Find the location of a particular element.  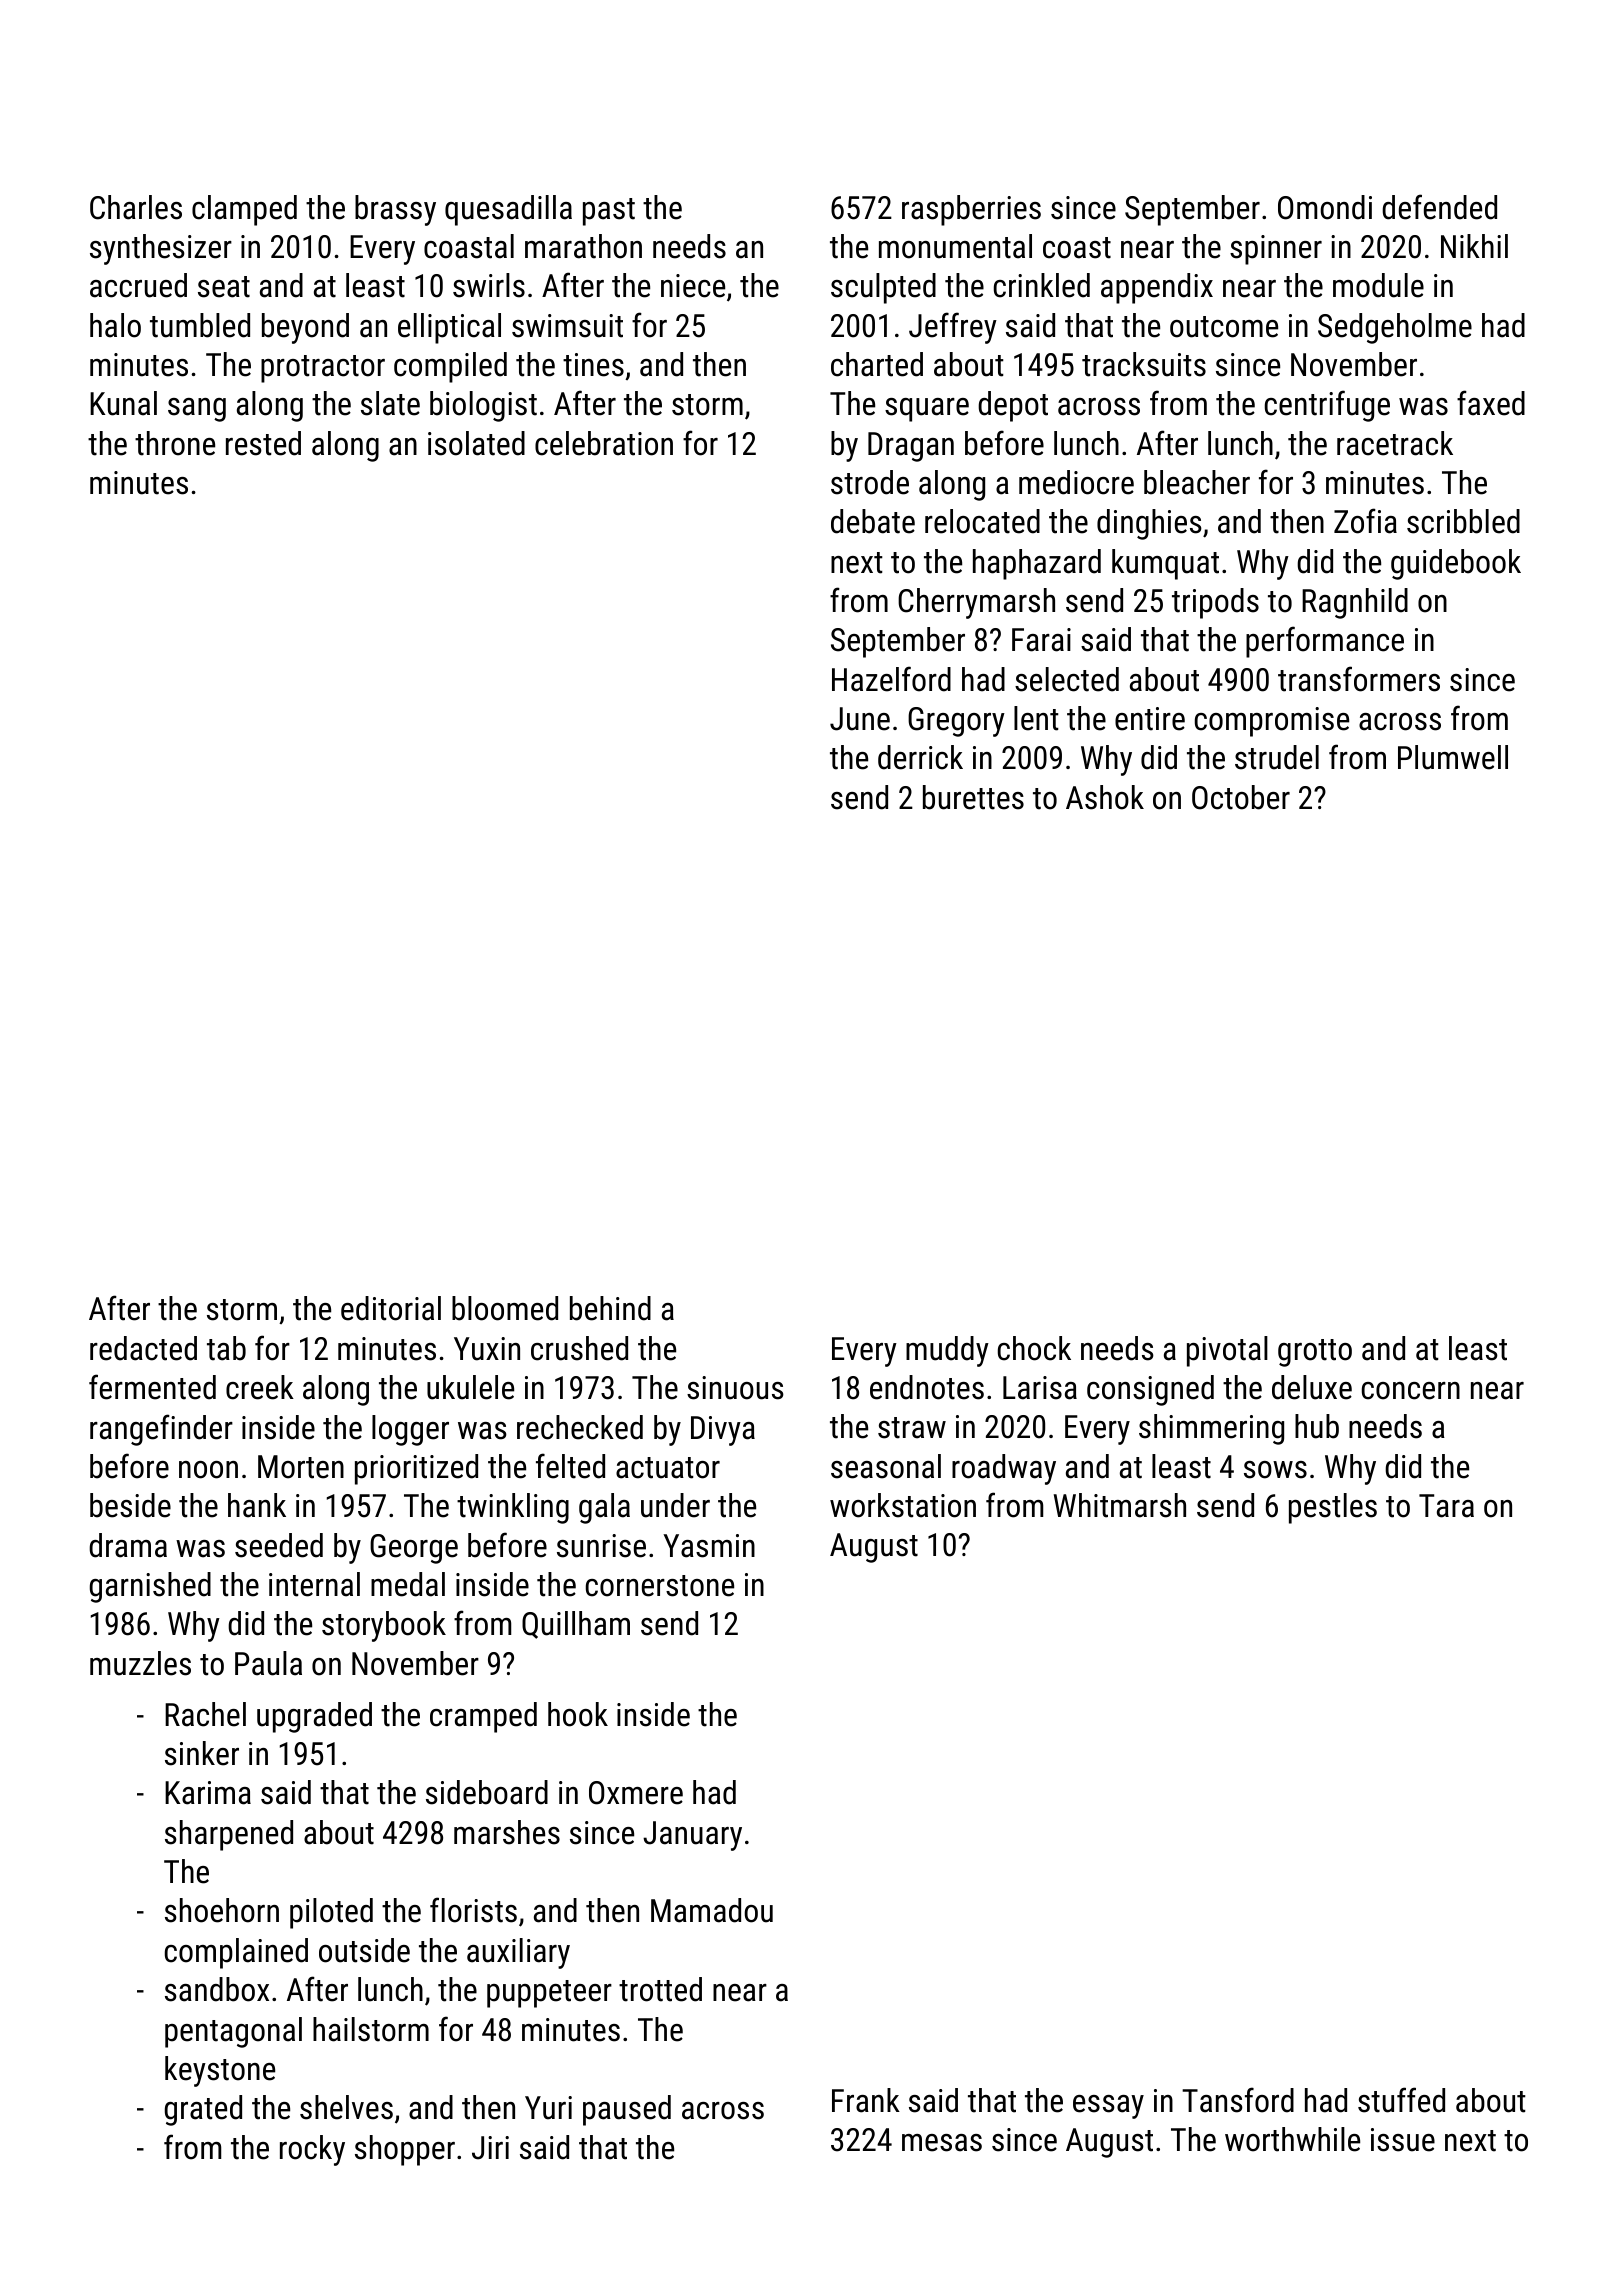

Mamadou is located at coordinates (712, 1910).
